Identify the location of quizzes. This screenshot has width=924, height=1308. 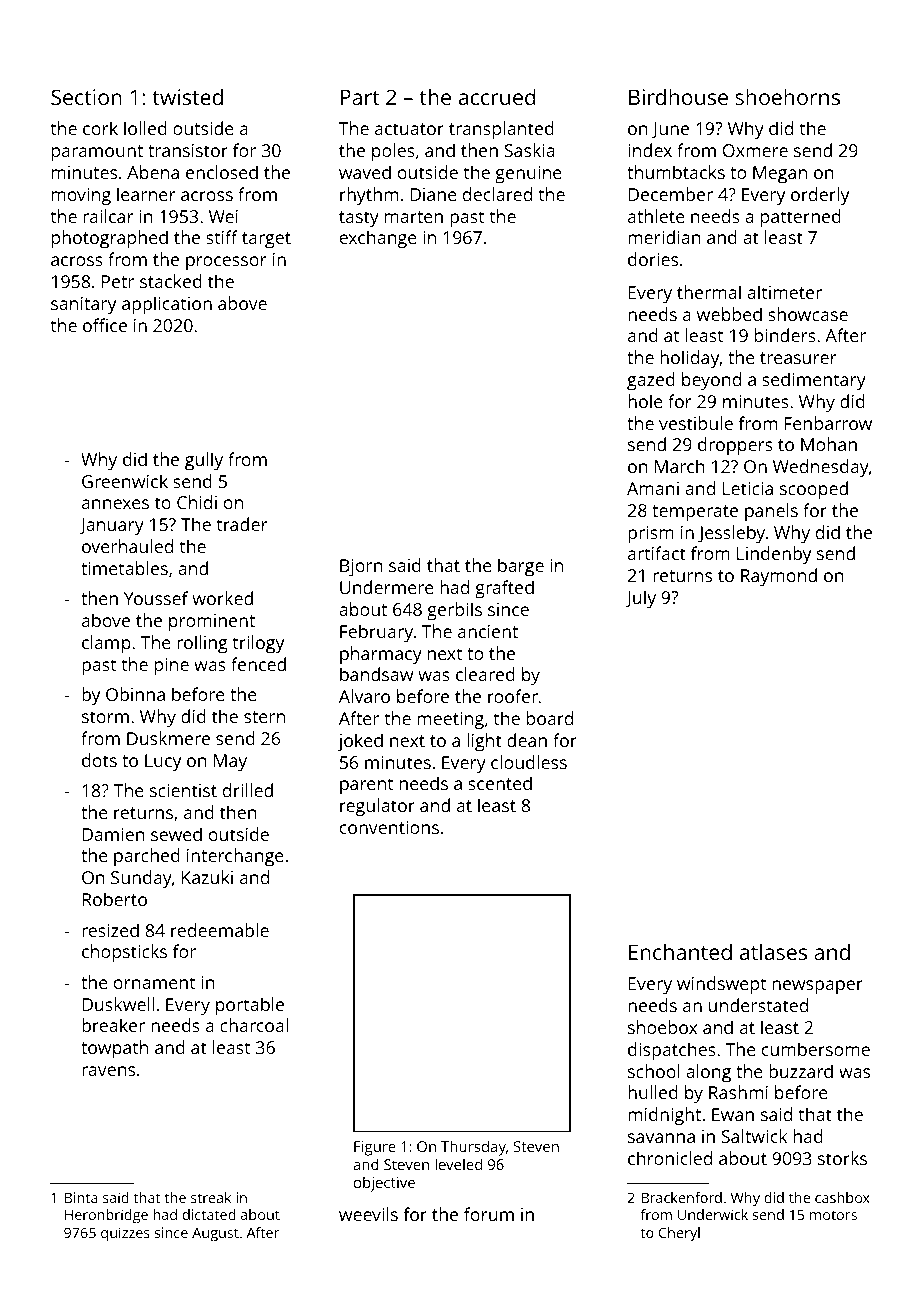
(125, 1234).
